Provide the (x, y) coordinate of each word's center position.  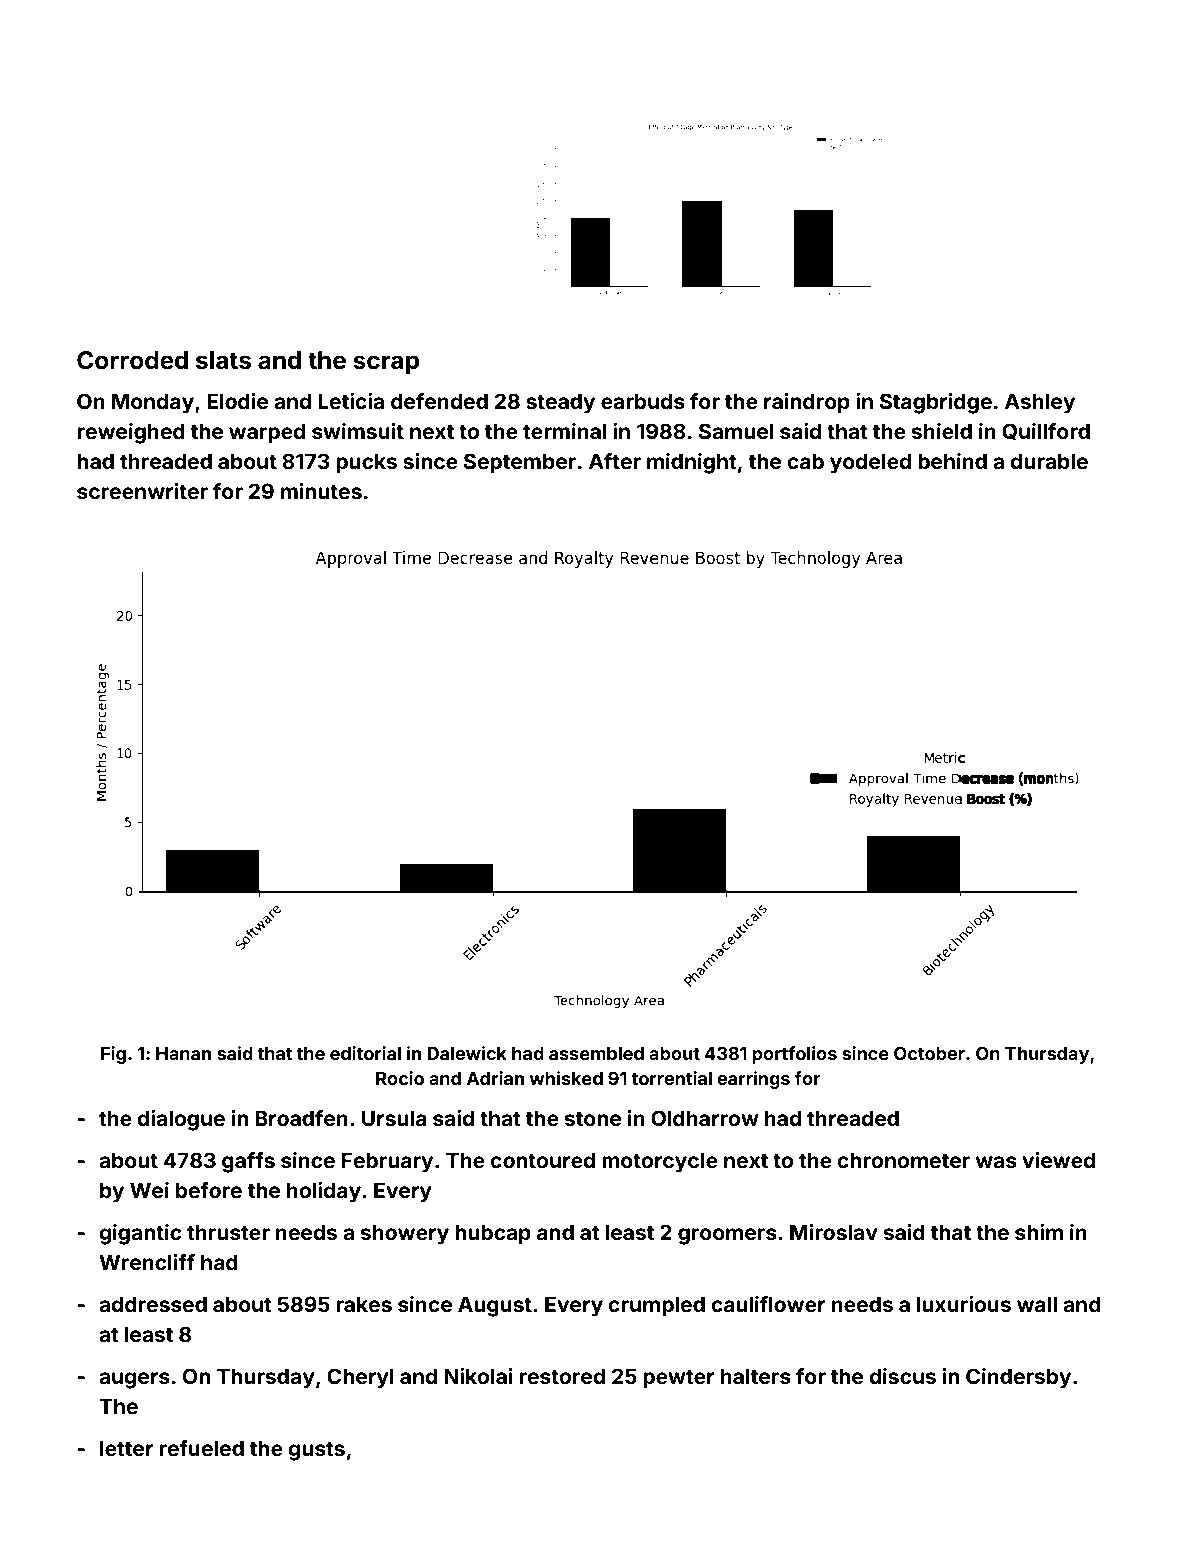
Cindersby (1018, 1378)
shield (942, 431)
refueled (201, 1448)
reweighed (131, 433)
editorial (365, 1053)
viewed (1058, 1160)
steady (560, 403)
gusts (316, 1451)
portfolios (794, 1055)
